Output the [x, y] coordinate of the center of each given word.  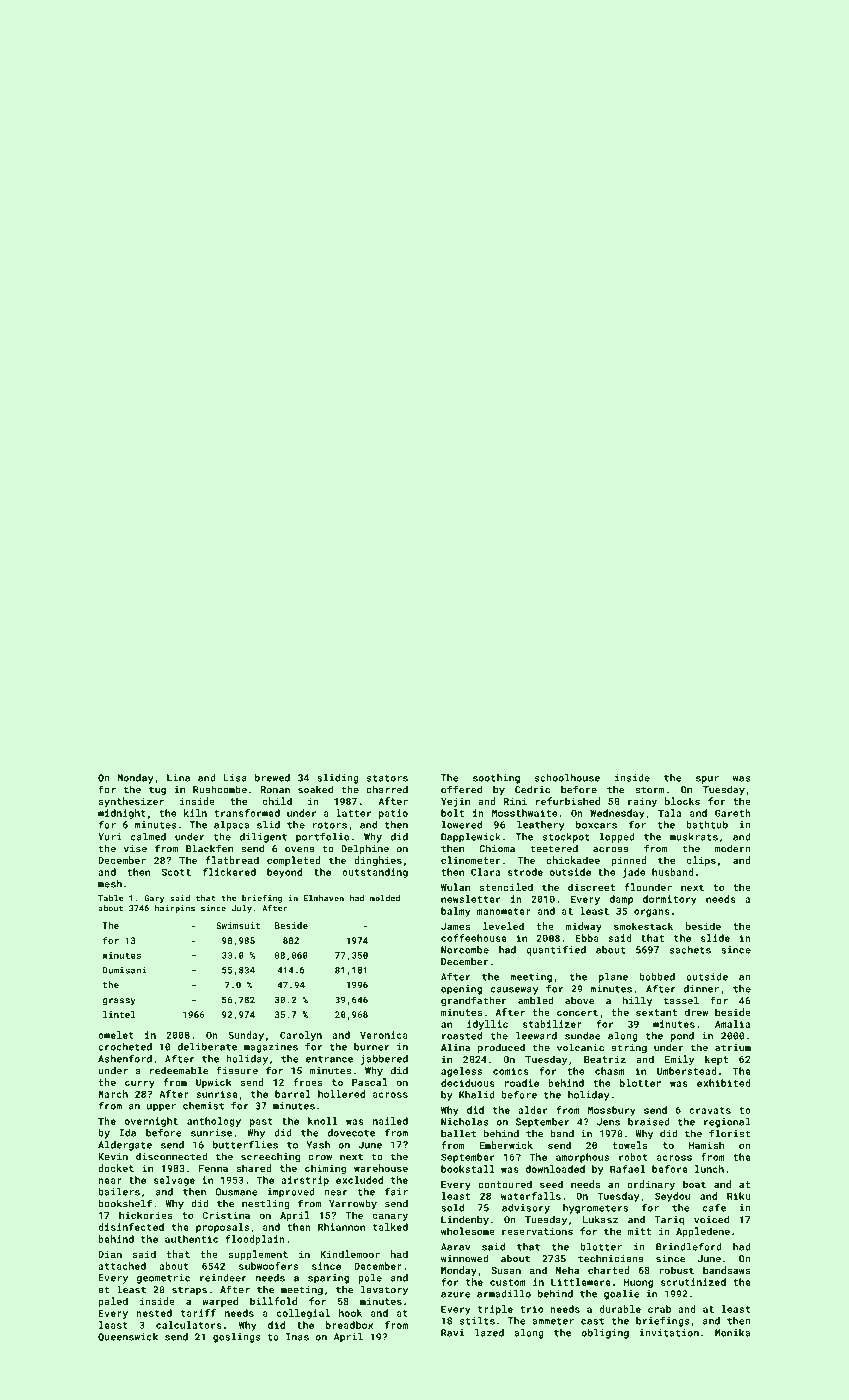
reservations [537, 1231]
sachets [690, 950]
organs [652, 913]
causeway [515, 991]
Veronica [384, 1035]
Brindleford [689, 1247]
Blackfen [209, 848]
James [455, 926]
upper [161, 1108]
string [629, 1049]
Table [110, 898]
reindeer [223, 1278]
